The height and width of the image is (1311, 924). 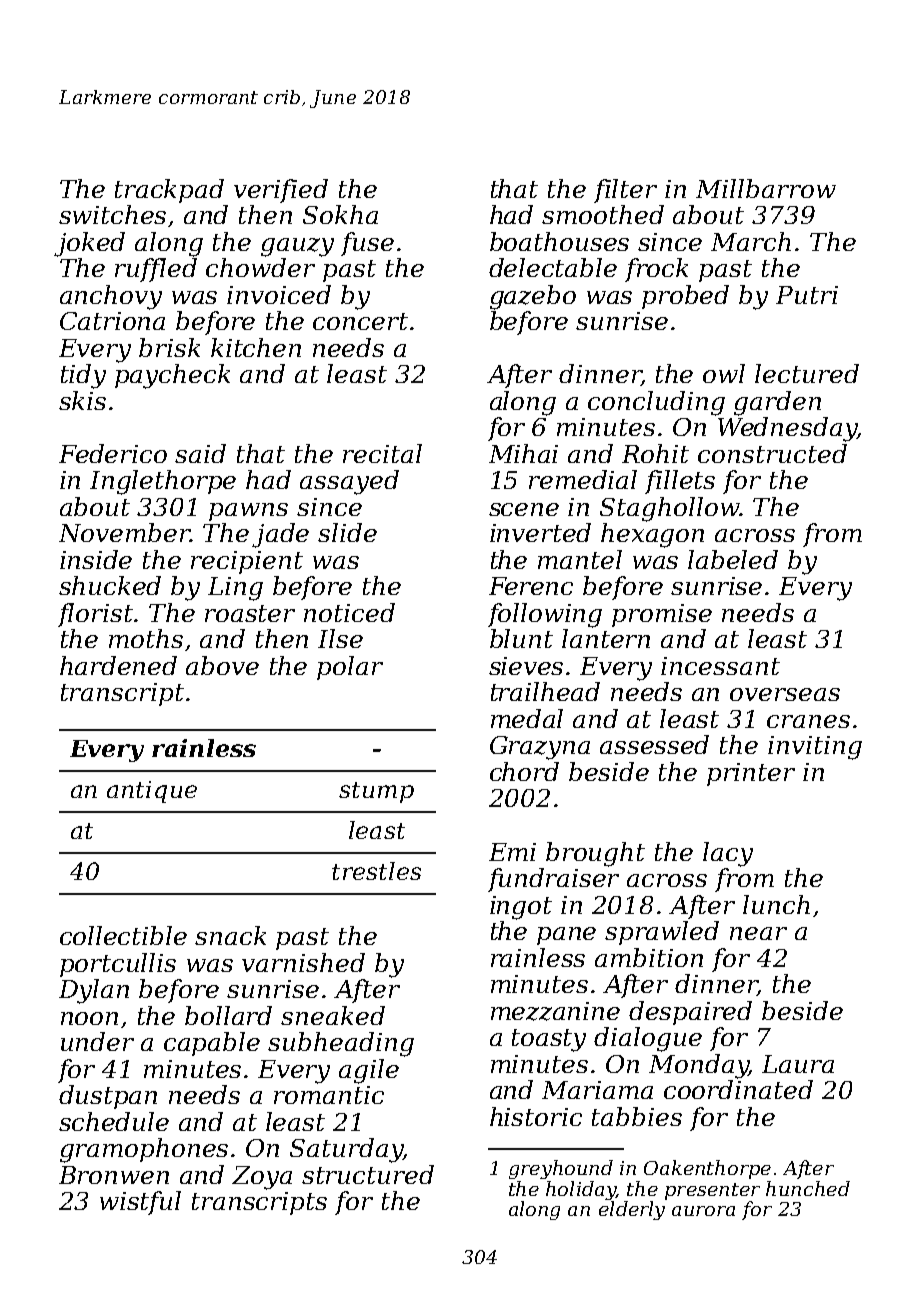 I want to click on constructed, so click(x=772, y=453).
